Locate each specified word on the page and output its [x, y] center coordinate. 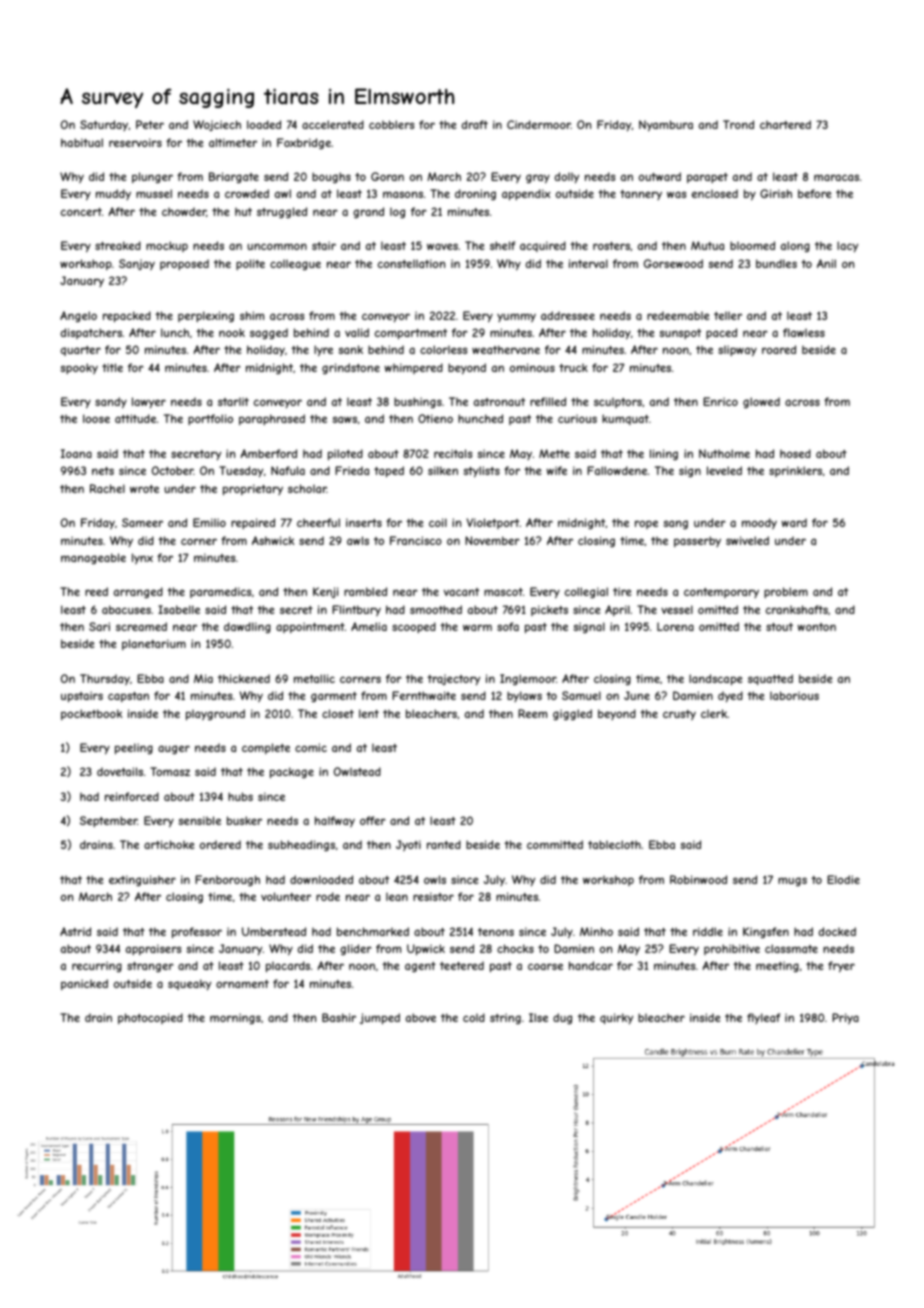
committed [555, 844]
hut [243, 212]
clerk [714, 713]
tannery [641, 195]
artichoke [169, 844]
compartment [411, 334]
